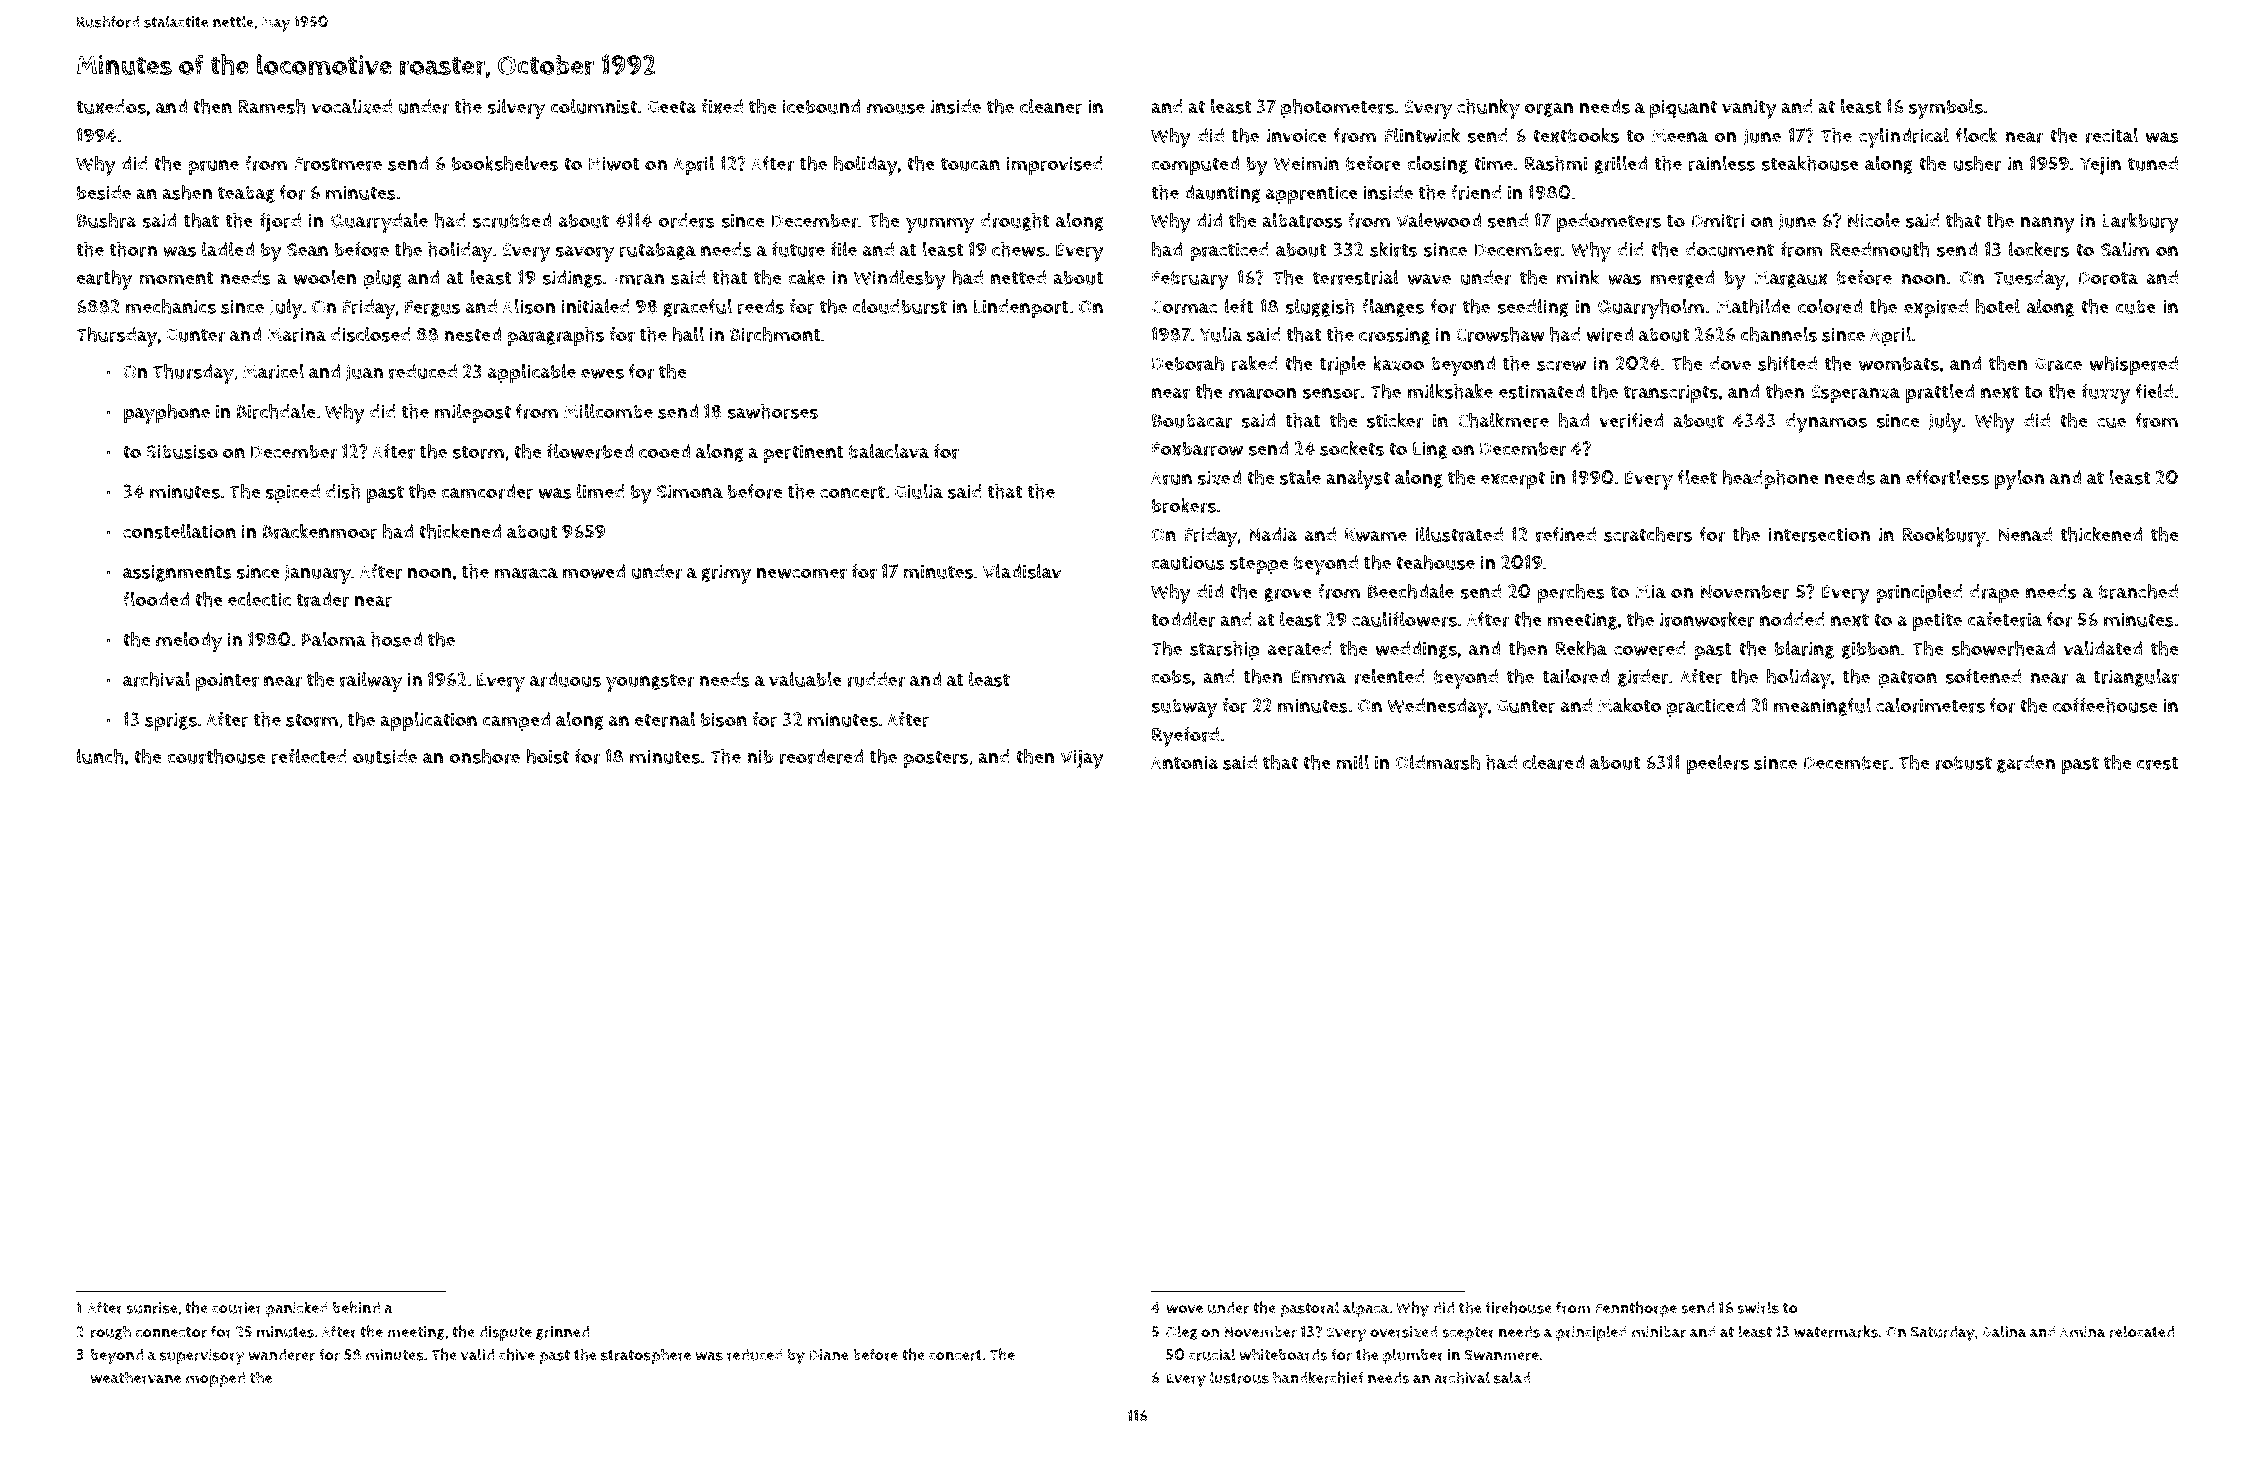  What do you see at coordinates (1947, 477) in the page?
I see `effortless` at bounding box center [1947, 477].
